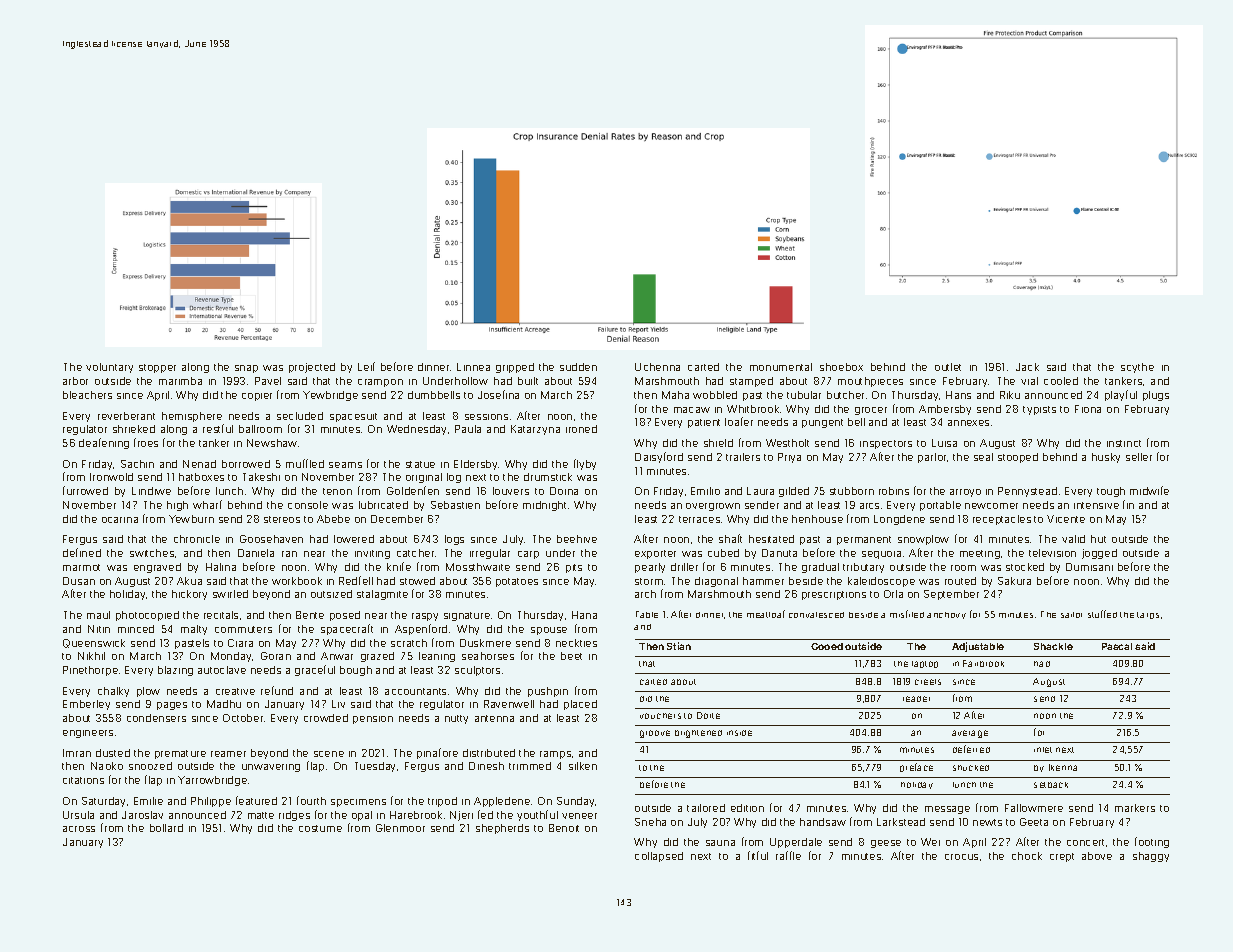 Image resolution: width=1233 pixels, height=952 pixels. I want to click on built, so click(528, 381).
